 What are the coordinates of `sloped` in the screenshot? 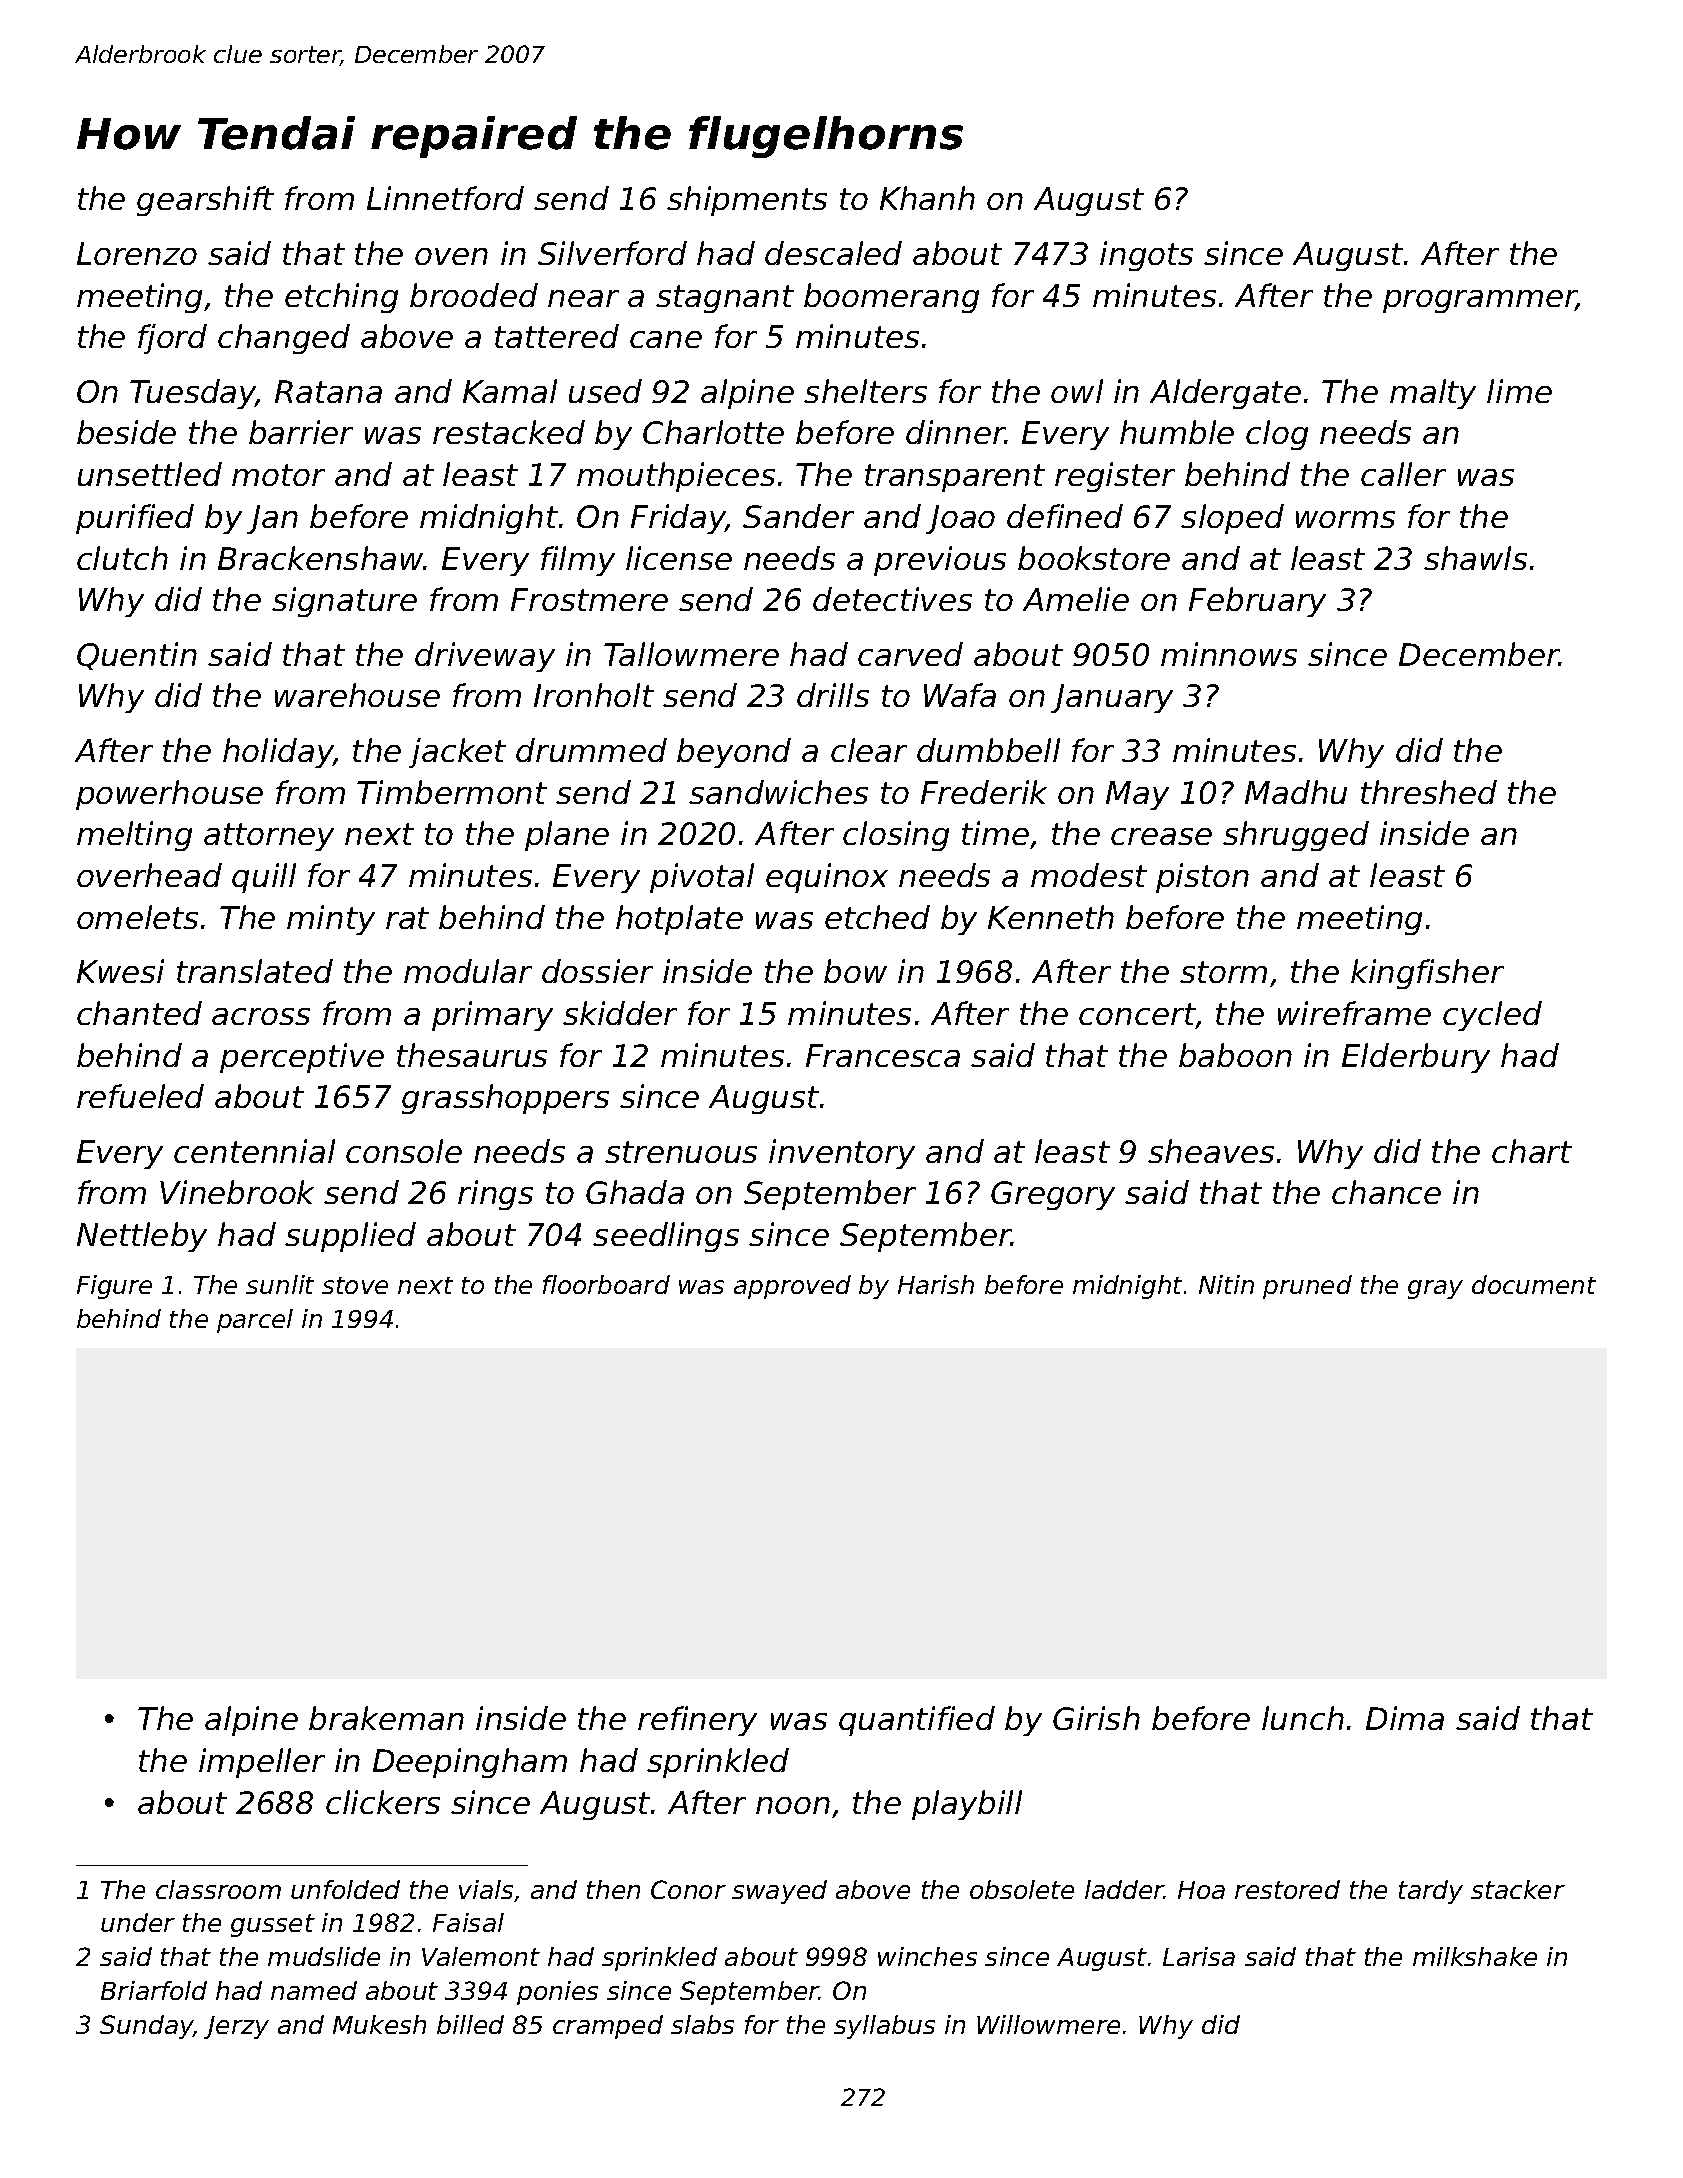 It's located at (1232, 519).
